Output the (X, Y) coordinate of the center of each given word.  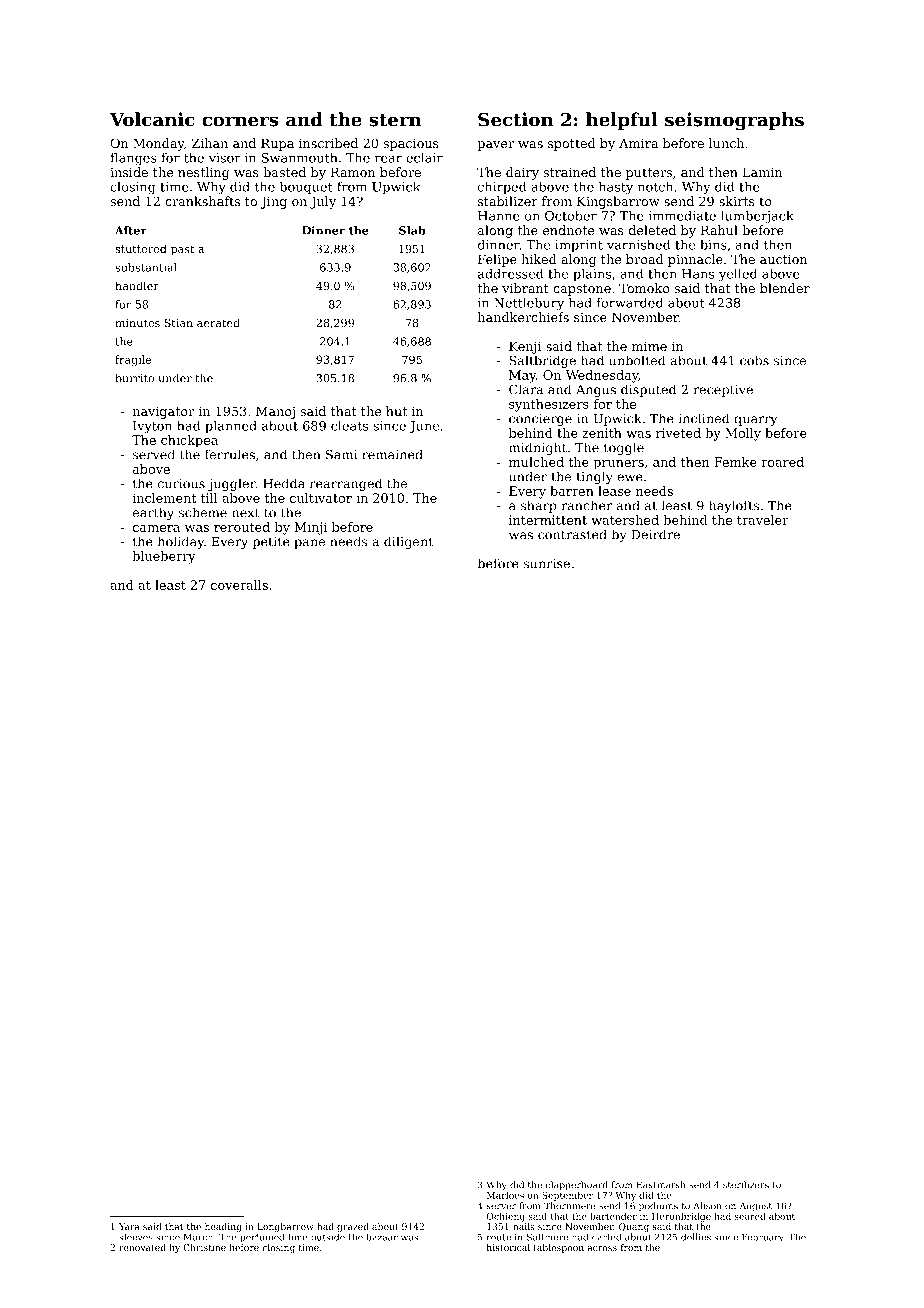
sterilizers (746, 1185)
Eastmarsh (661, 1185)
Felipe (497, 260)
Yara (129, 1226)
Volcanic (152, 119)
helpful (622, 121)
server (501, 1207)
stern (395, 120)
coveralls (239, 585)
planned (231, 427)
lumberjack (757, 217)
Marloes (505, 1195)
